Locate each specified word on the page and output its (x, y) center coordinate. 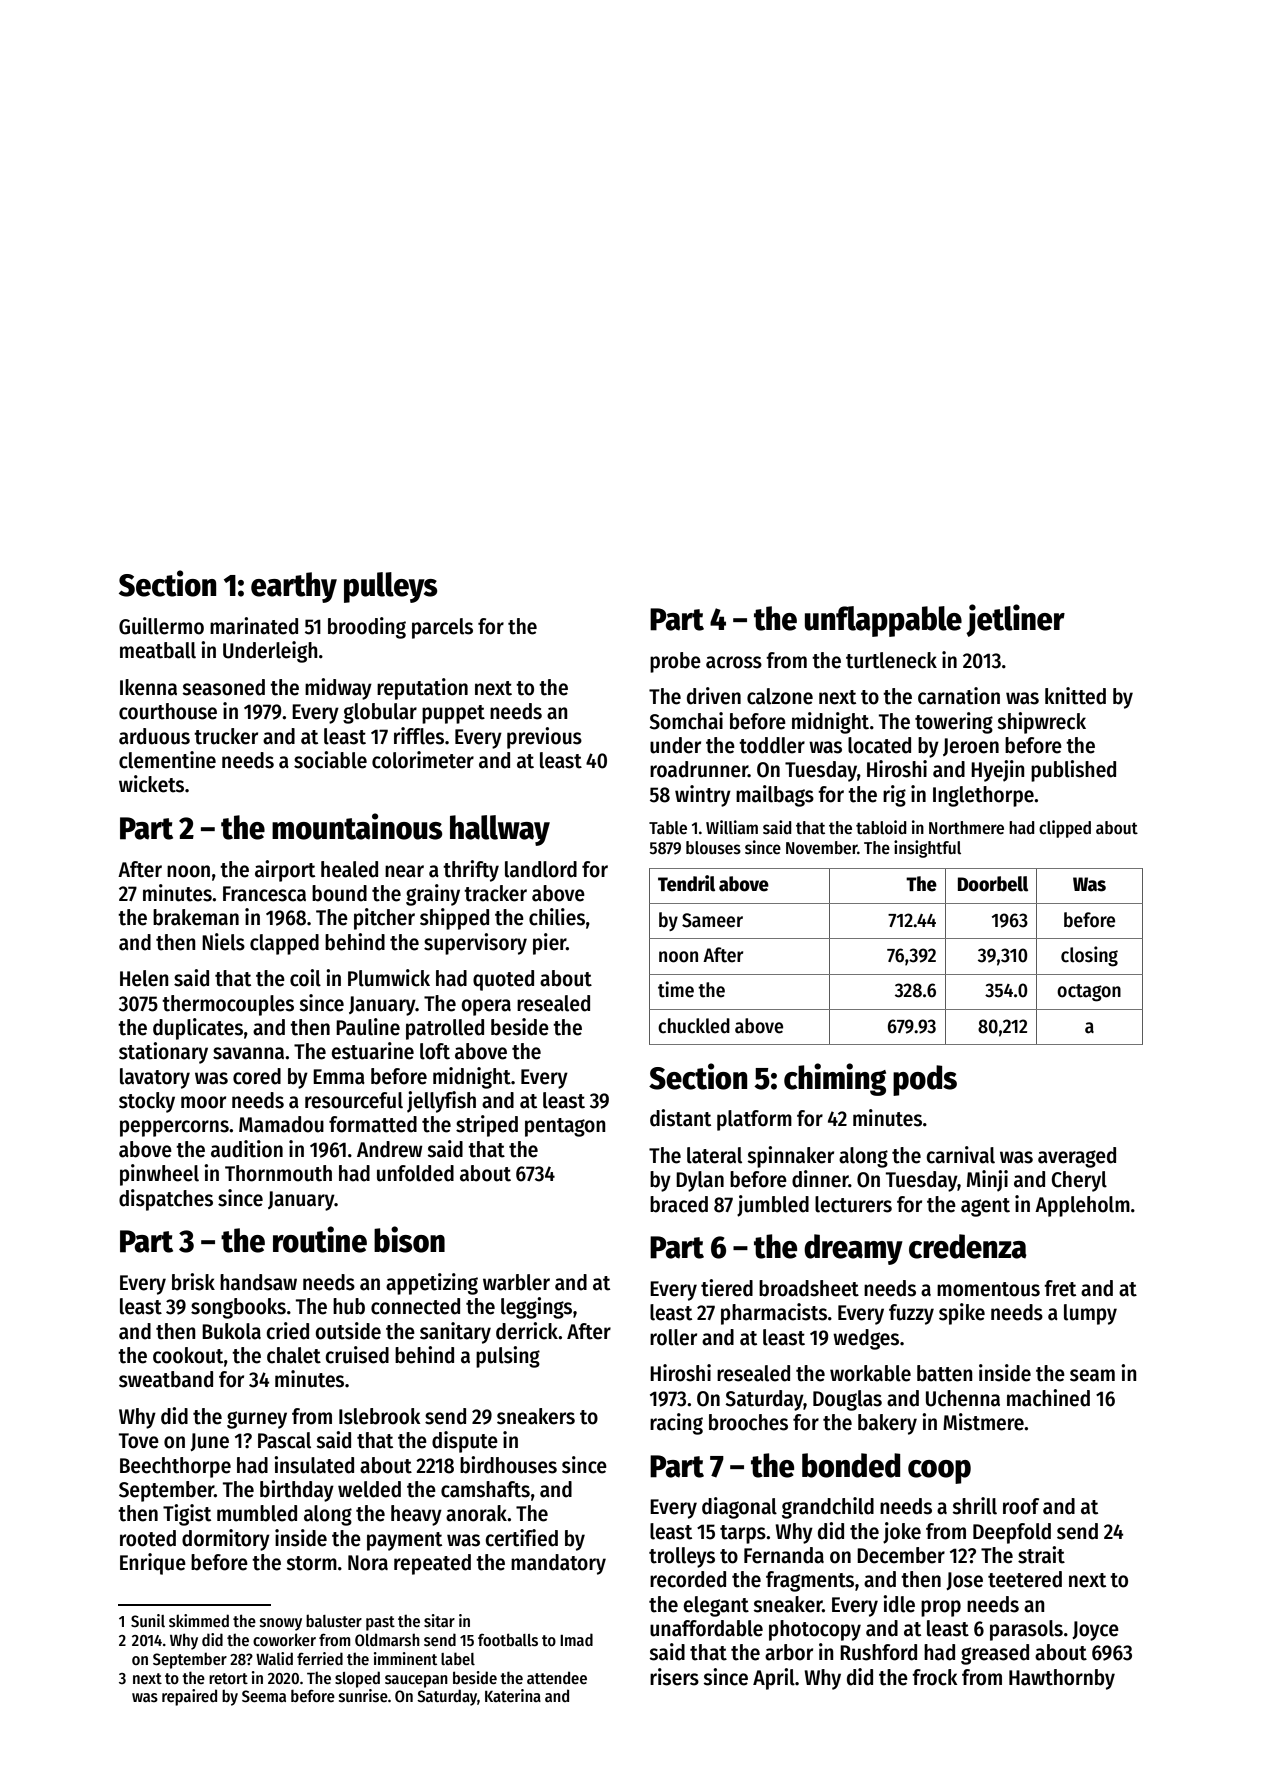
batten (945, 1373)
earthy (294, 587)
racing (676, 1424)
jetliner (1015, 620)
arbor (789, 1652)
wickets (151, 784)
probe (675, 662)
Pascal (284, 1440)
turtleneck (891, 660)
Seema (264, 1696)
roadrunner (699, 769)
